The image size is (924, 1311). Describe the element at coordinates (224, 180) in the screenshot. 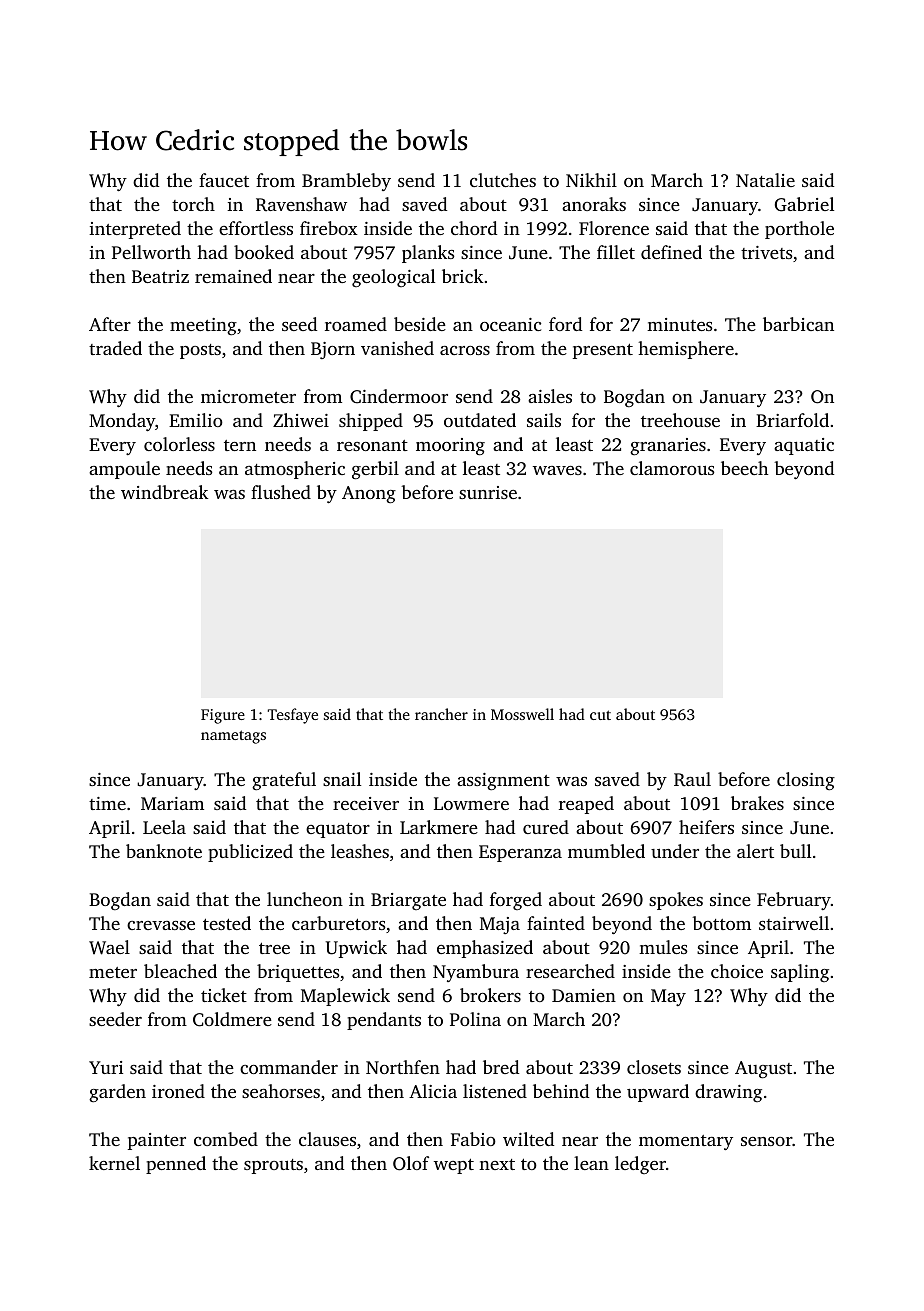

I see `faucet` at that location.
